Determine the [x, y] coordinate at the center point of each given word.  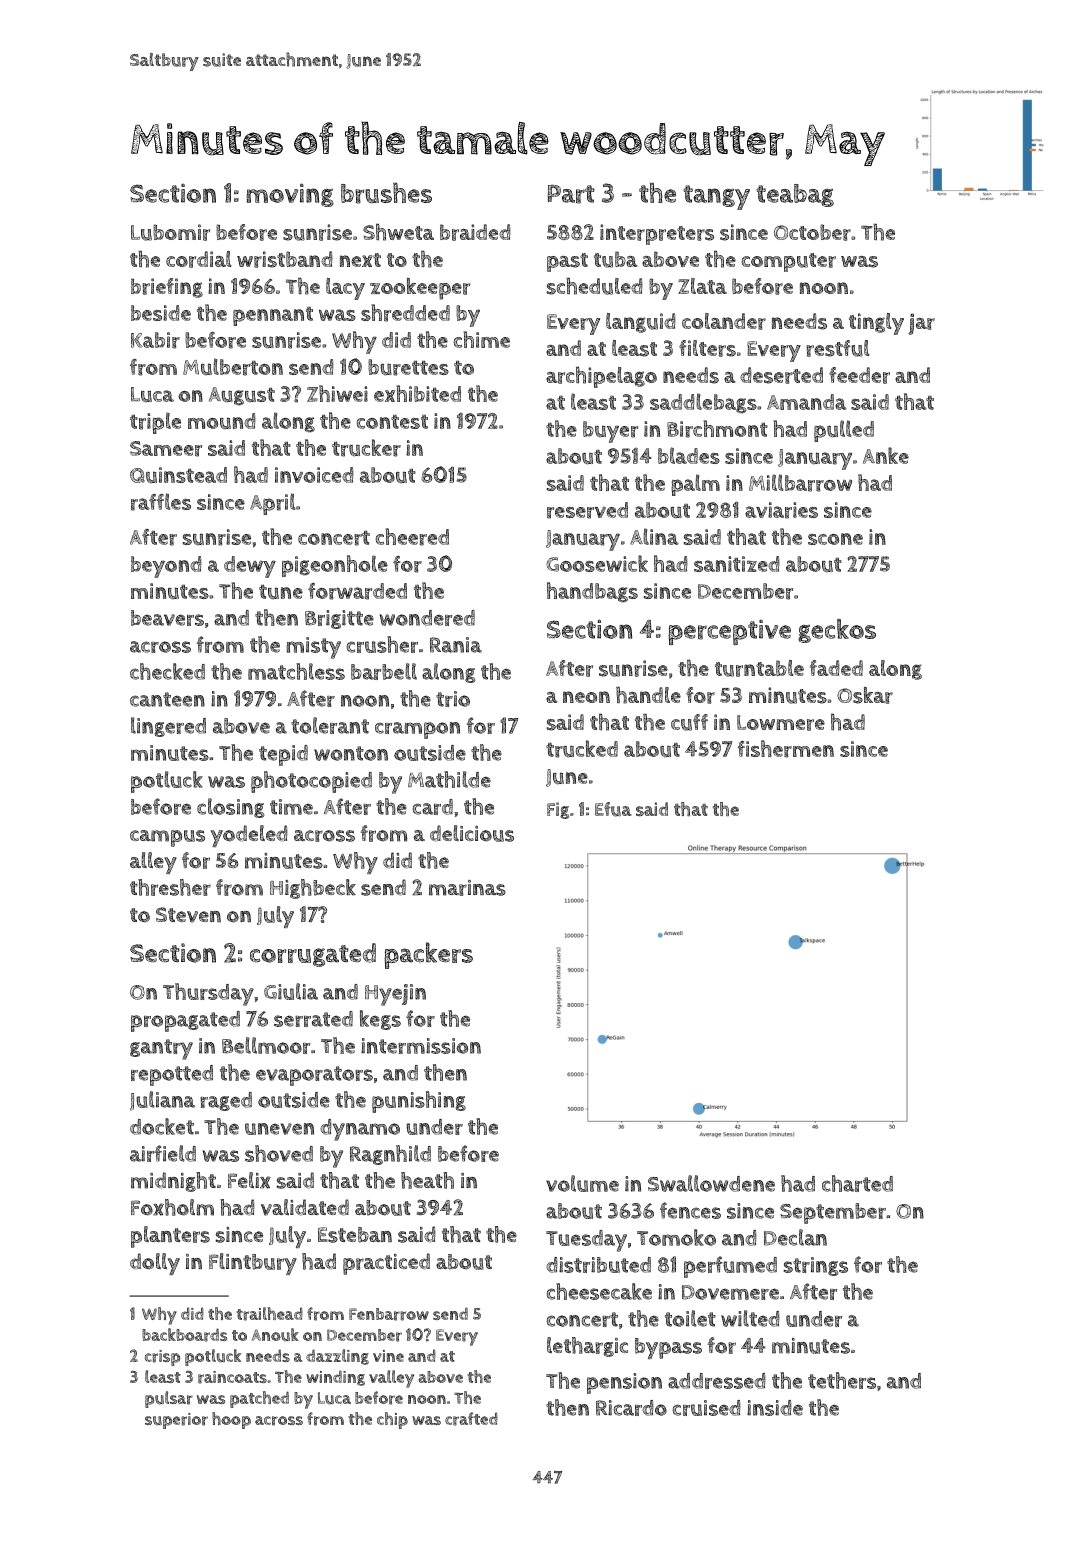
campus [167, 838]
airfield [163, 1153]
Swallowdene [711, 1183]
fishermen [785, 749]
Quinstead [178, 475]
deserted [781, 375]
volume [582, 1183]
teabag [795, 195]
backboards [184, 1335]
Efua [613, 809]
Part [571, 194]
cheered [412, 537]
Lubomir [170, 232]
